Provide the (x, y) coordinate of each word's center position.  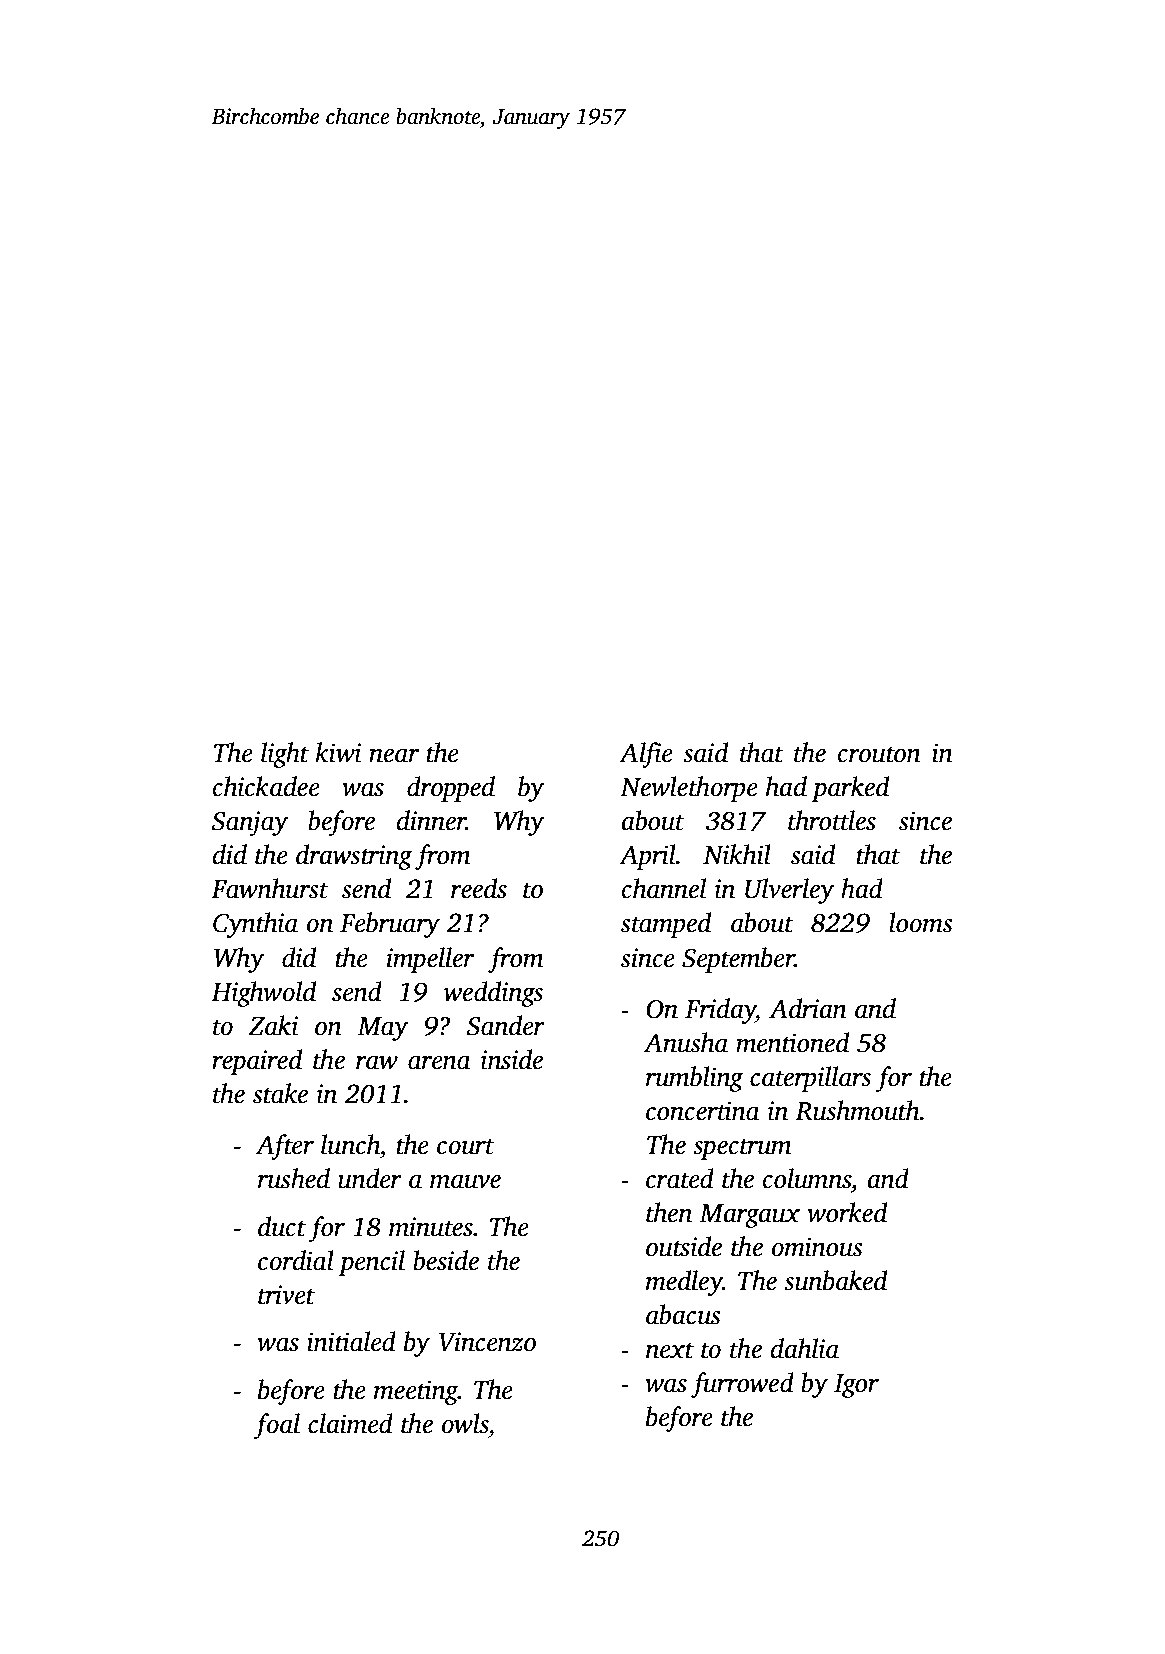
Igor (856, 1386)
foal (277, 1426)
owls (465, 1423)
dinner (431, 820)
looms (921, 922)
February (390, 925)
